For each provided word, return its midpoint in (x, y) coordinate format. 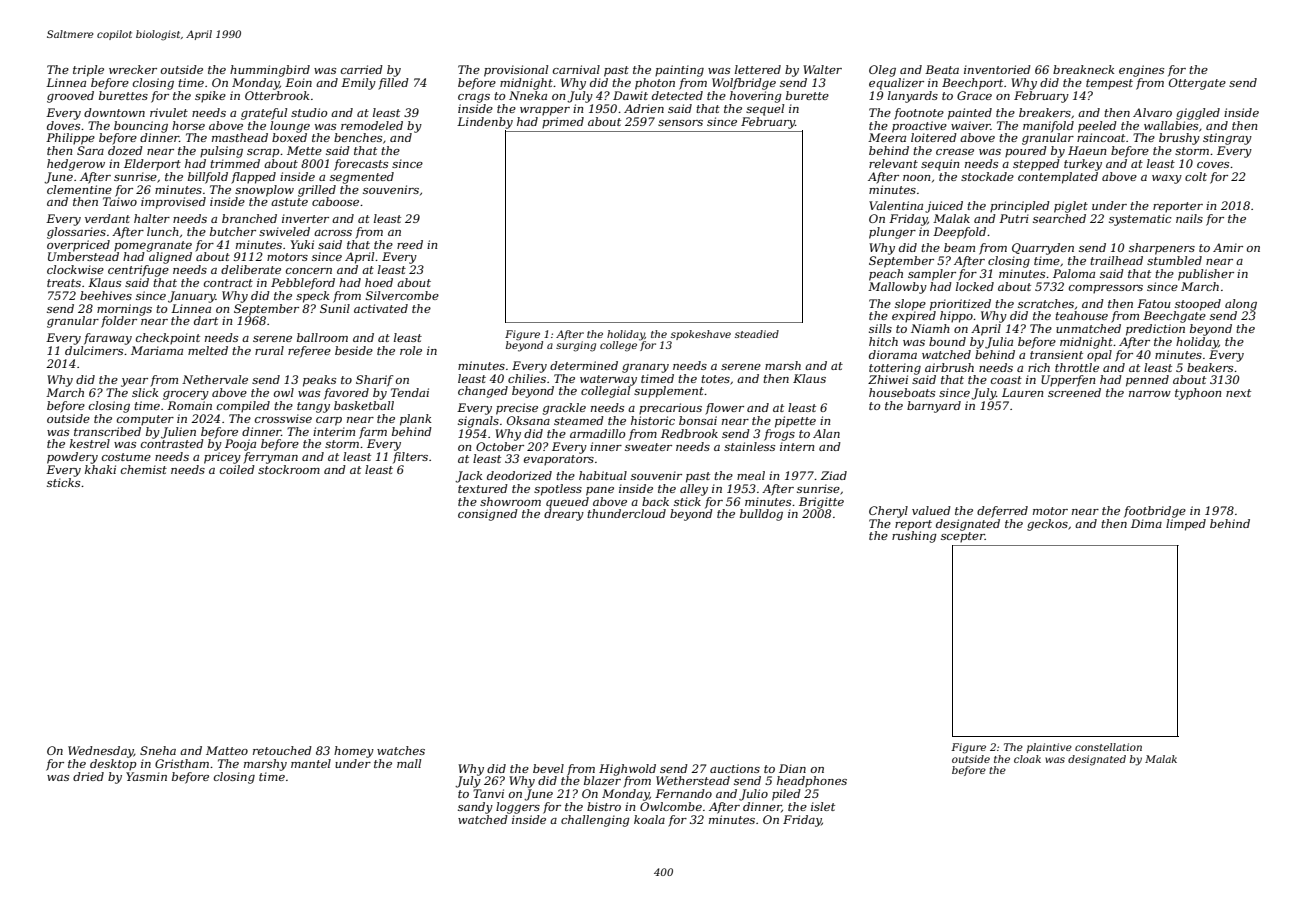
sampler (932, 275)
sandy (475, 808)
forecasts (361, 165)
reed (410, 244)
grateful (264, 114)
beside (354, 350)
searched (1059, 218)
